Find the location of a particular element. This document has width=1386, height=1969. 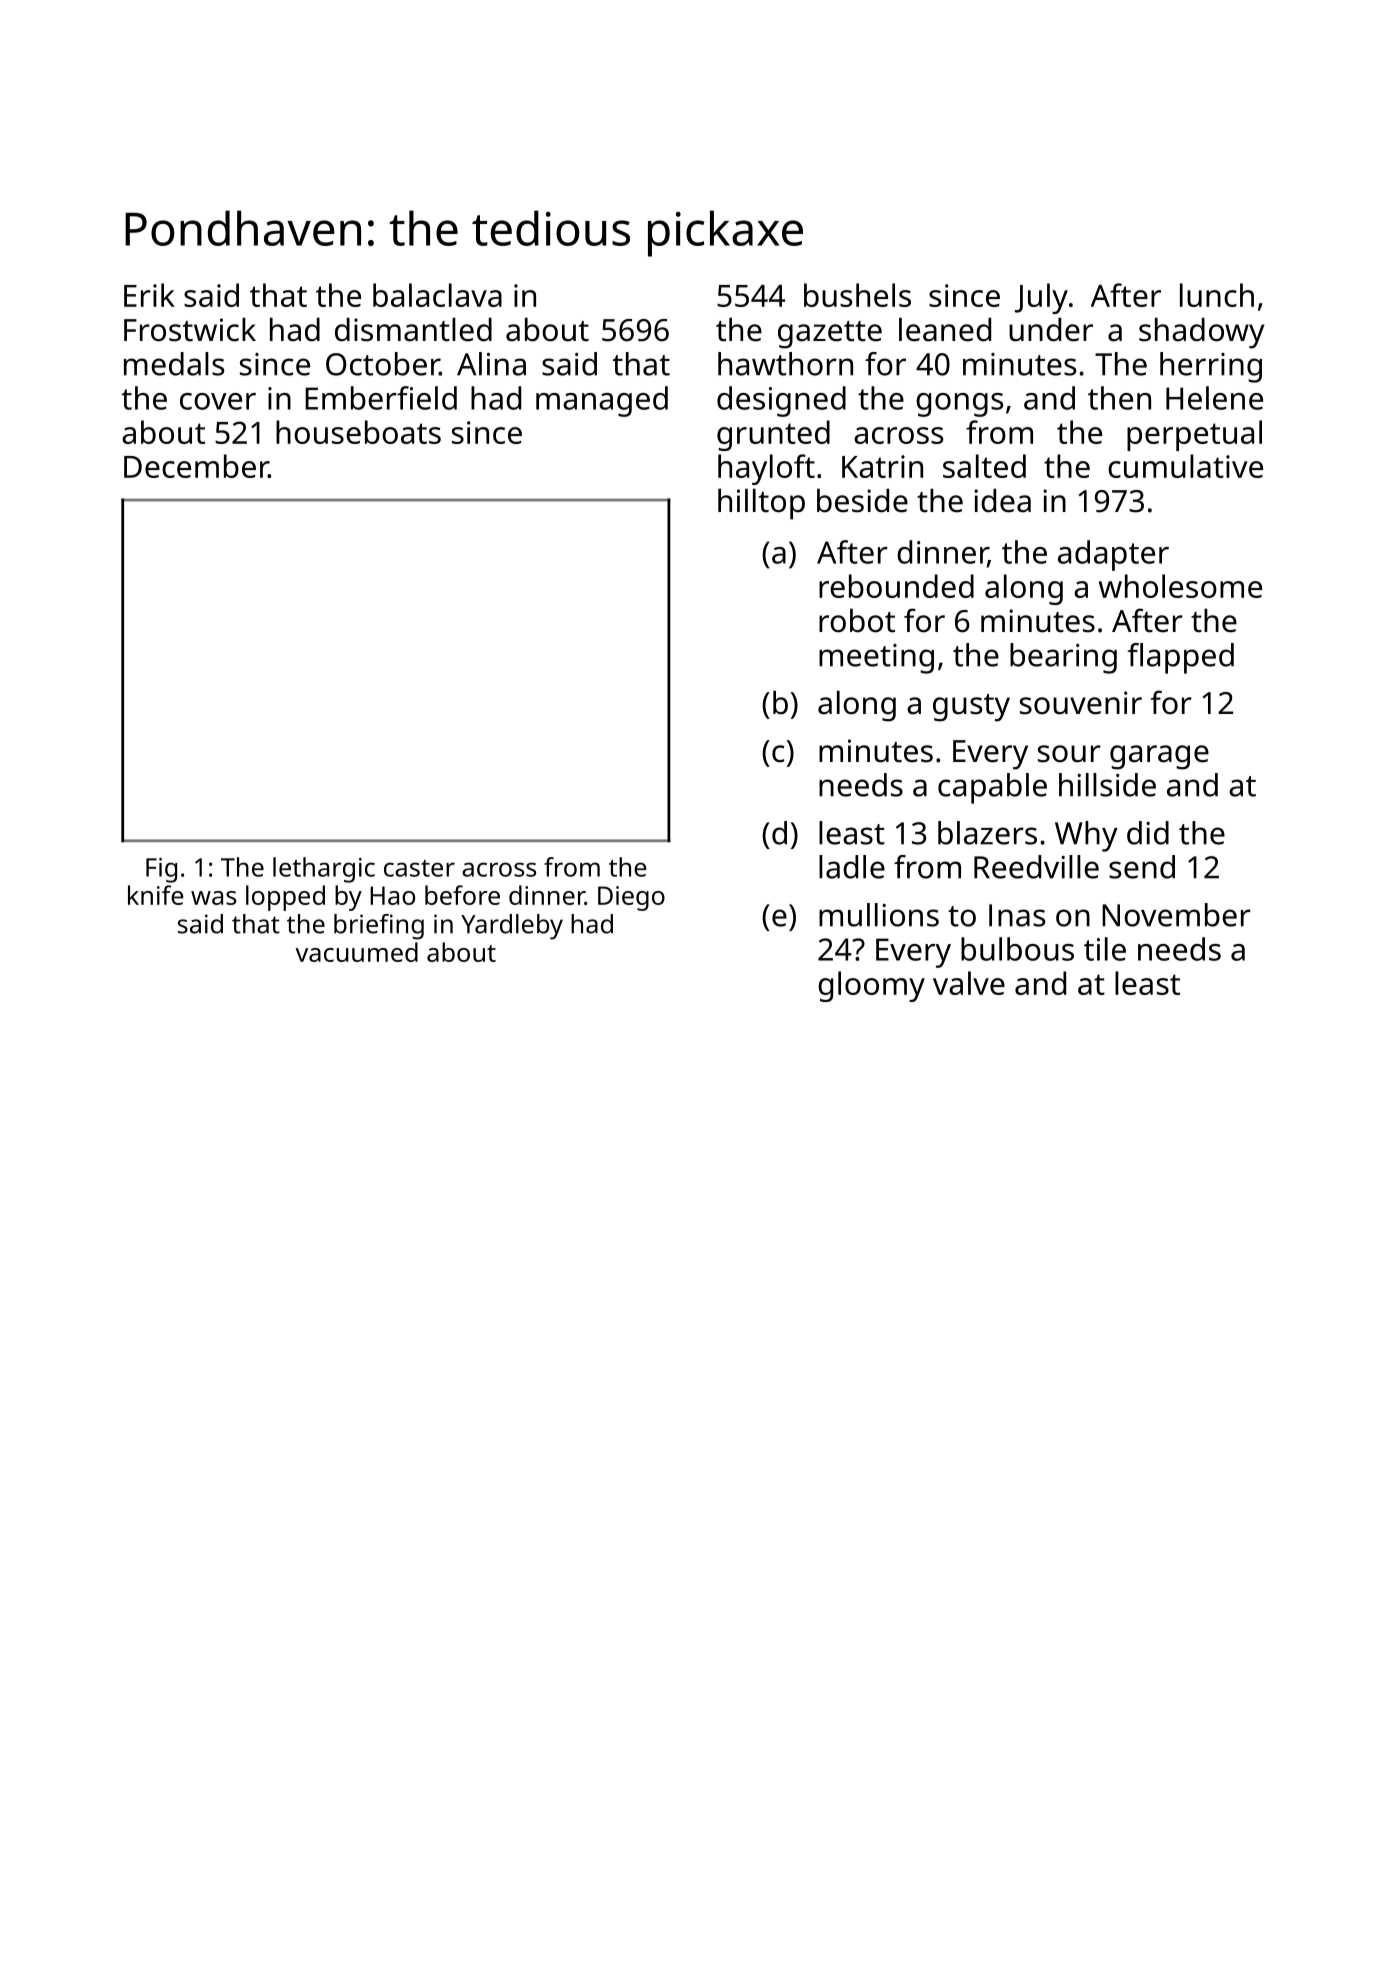

send is located at coordinates (1142, 867).
